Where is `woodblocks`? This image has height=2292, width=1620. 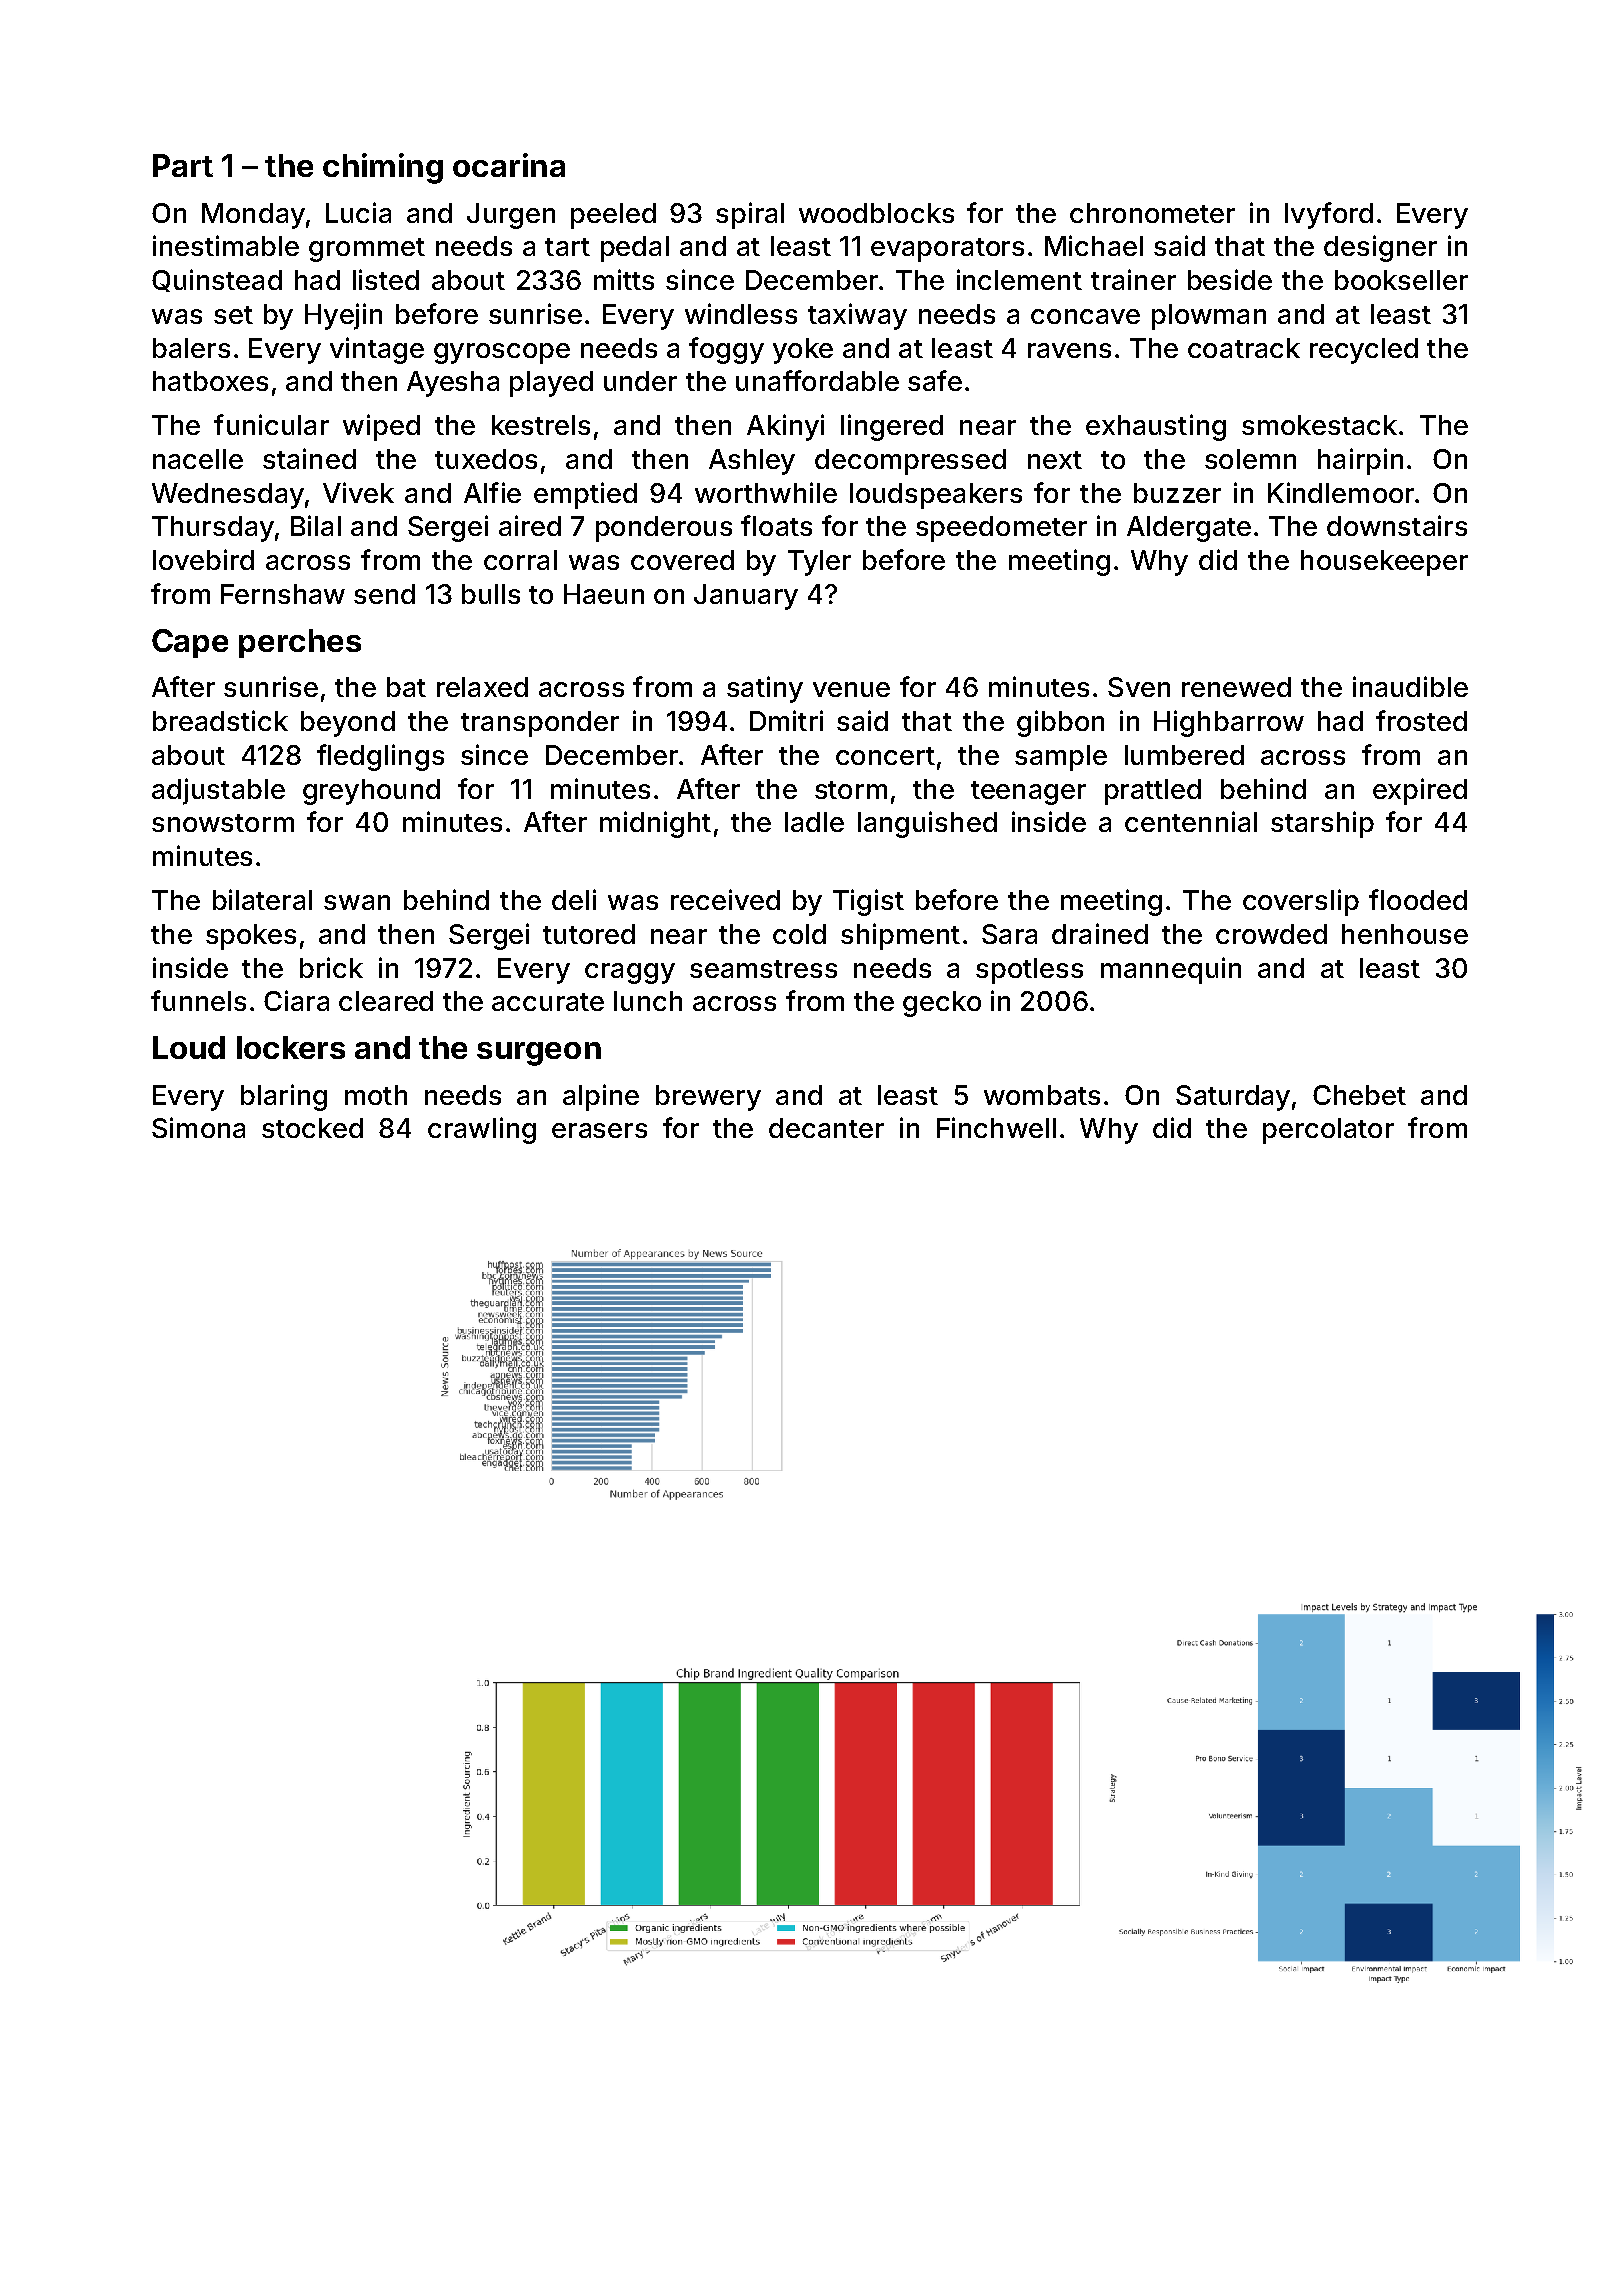 woodblocks is located at coordinates (876, 213).
